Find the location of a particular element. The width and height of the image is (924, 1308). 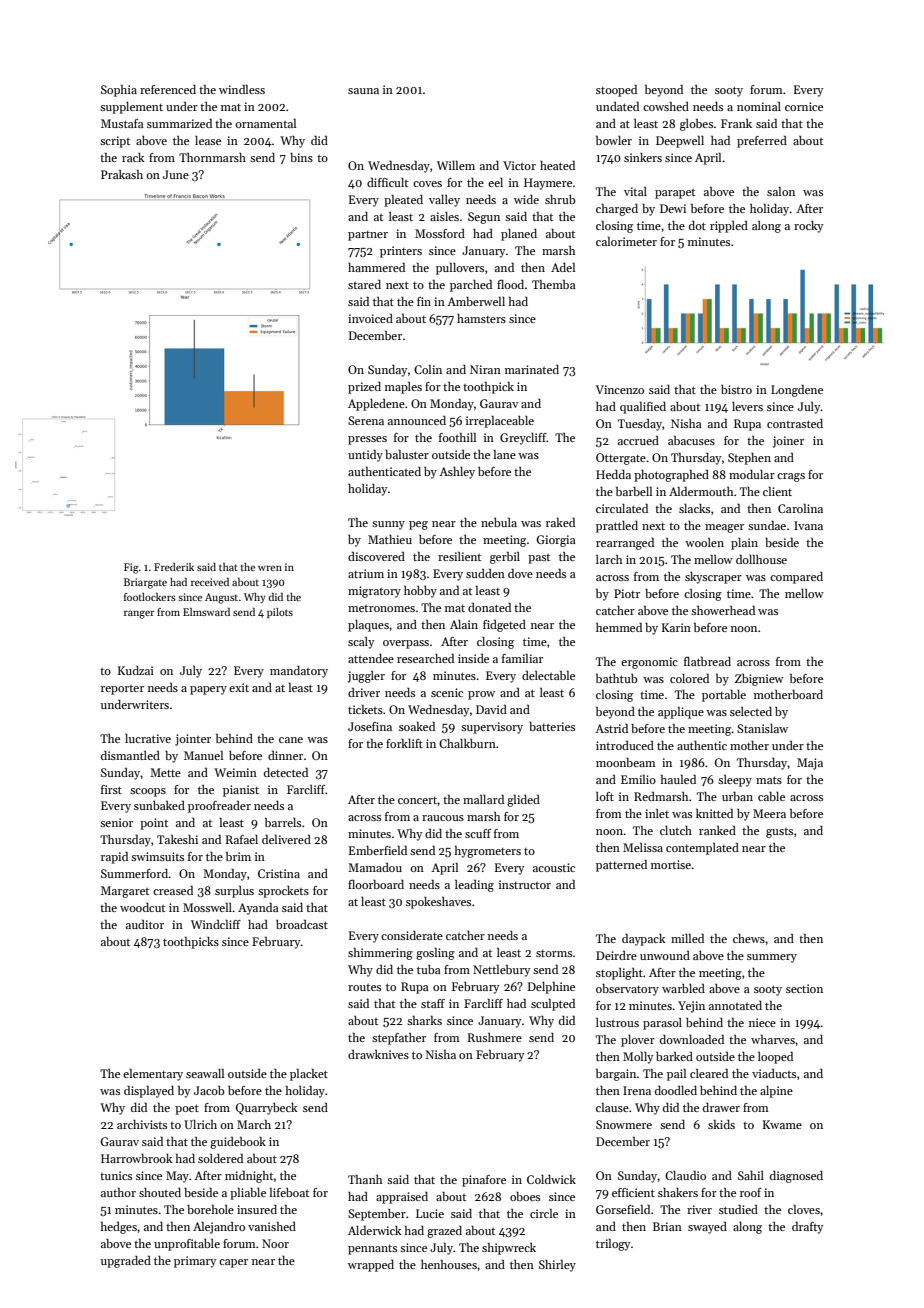

Rafael is located at coordinates (242, 839).
